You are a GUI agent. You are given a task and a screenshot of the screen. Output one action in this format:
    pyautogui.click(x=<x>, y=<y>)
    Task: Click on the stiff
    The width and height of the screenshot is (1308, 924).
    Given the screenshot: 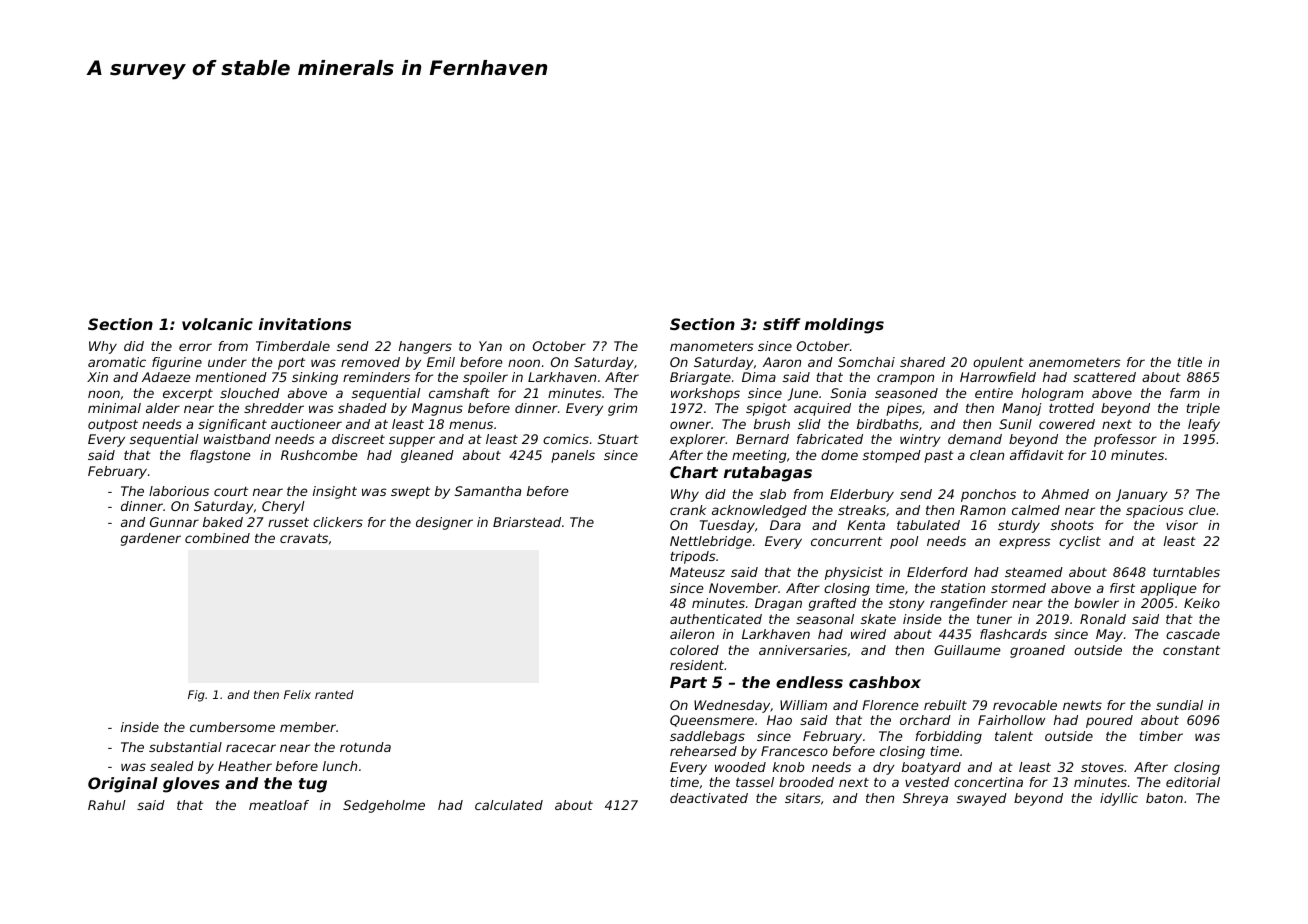 What is the action you would take?
    pyautogui.click(x=782, y=324)
